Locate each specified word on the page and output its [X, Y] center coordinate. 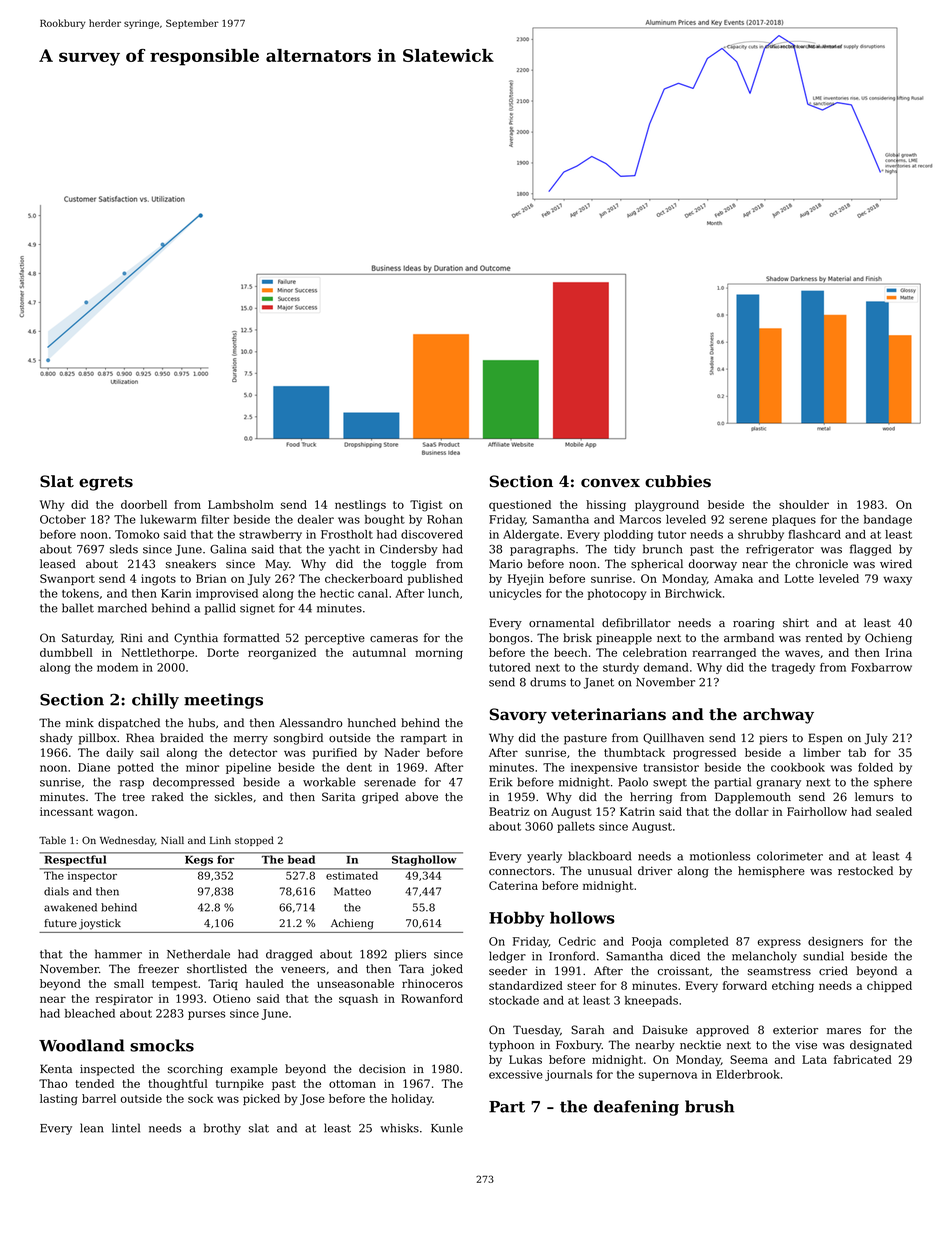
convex [610, 483]
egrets [106, 483]
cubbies [678, 481]
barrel [99, 1098]
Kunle [447, 1128]
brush [710, 1106]
